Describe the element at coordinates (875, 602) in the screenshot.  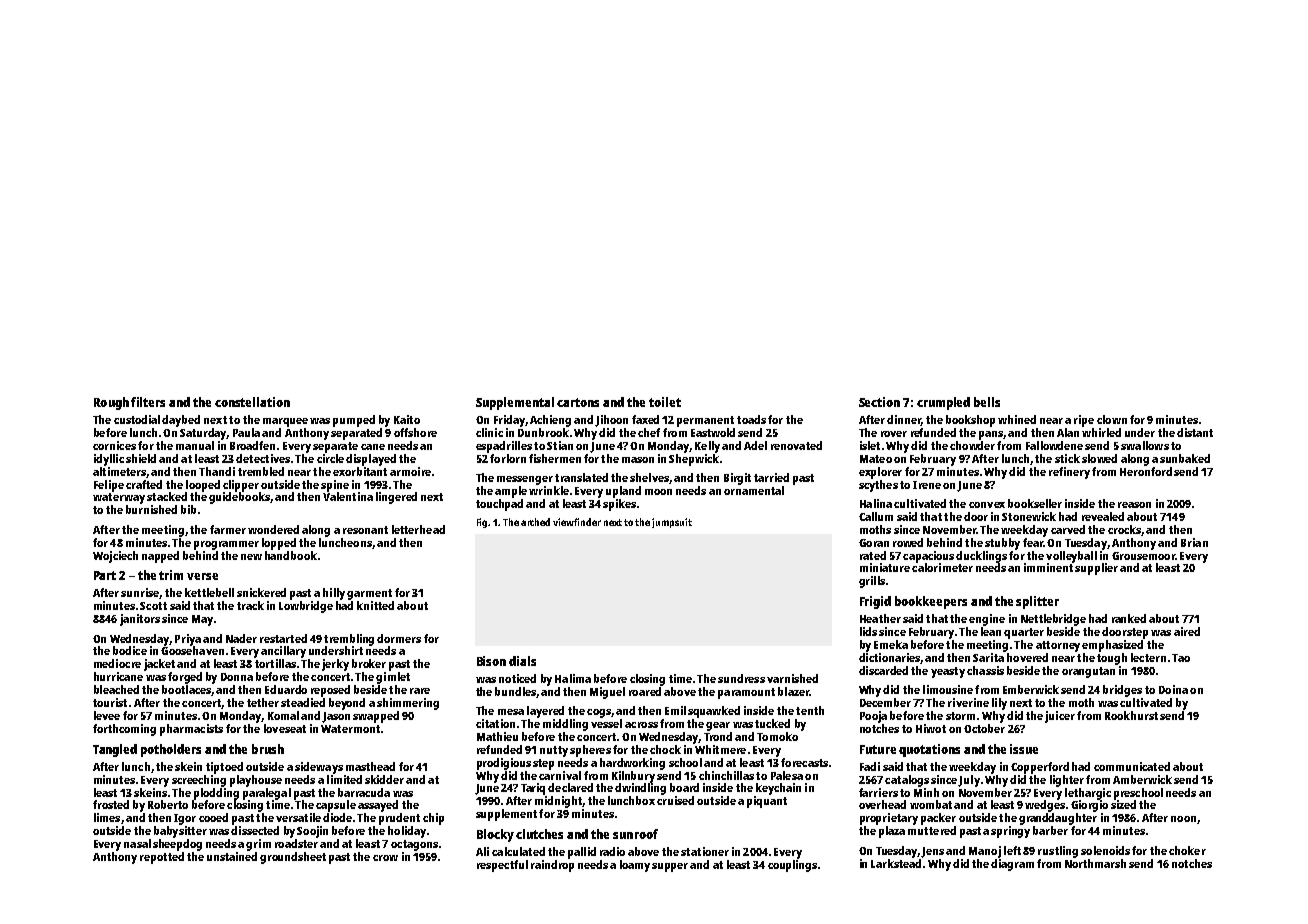
I see `Frigid` at that location.
